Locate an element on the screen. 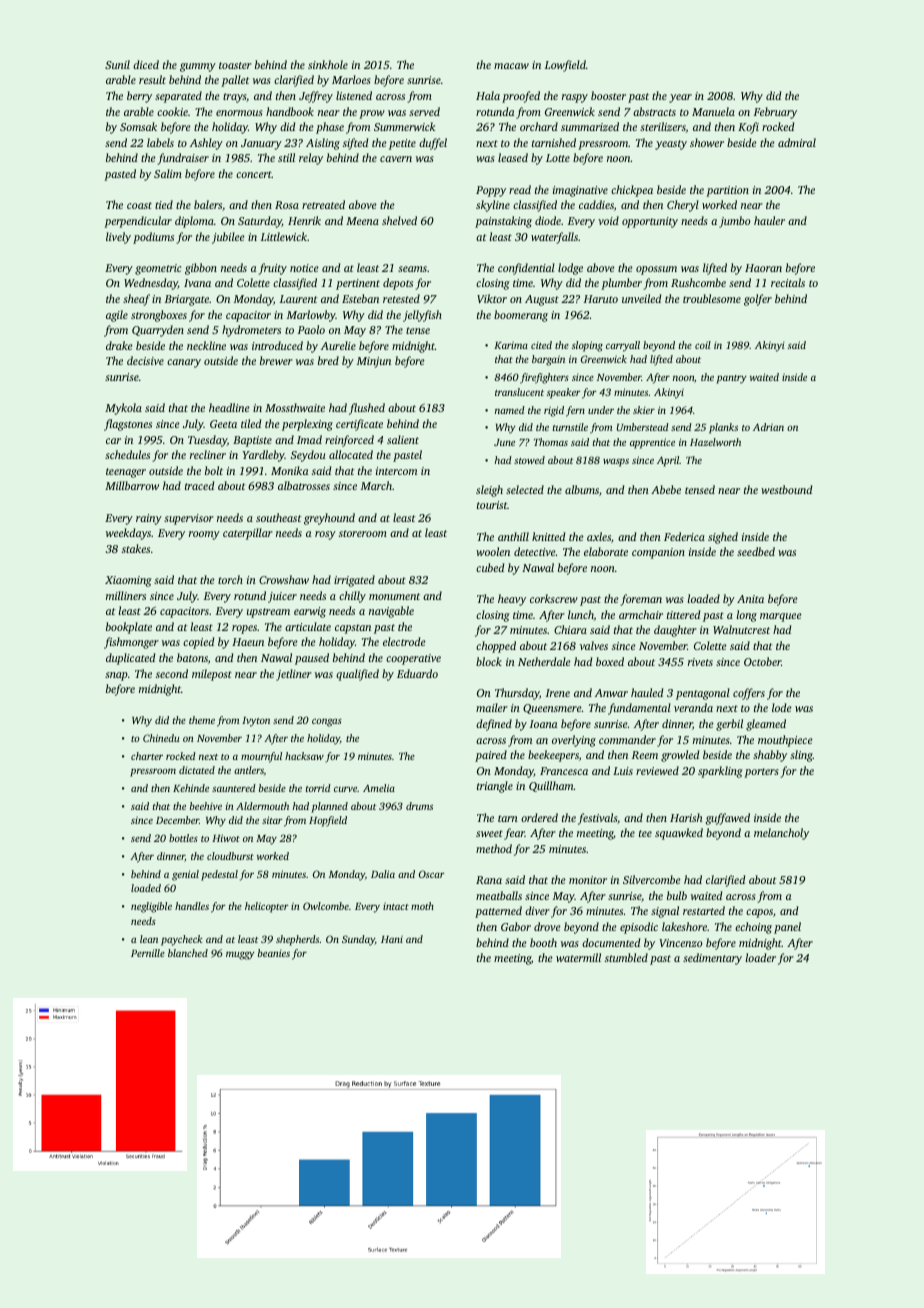  rivets is located at coordinates (700, 662).
